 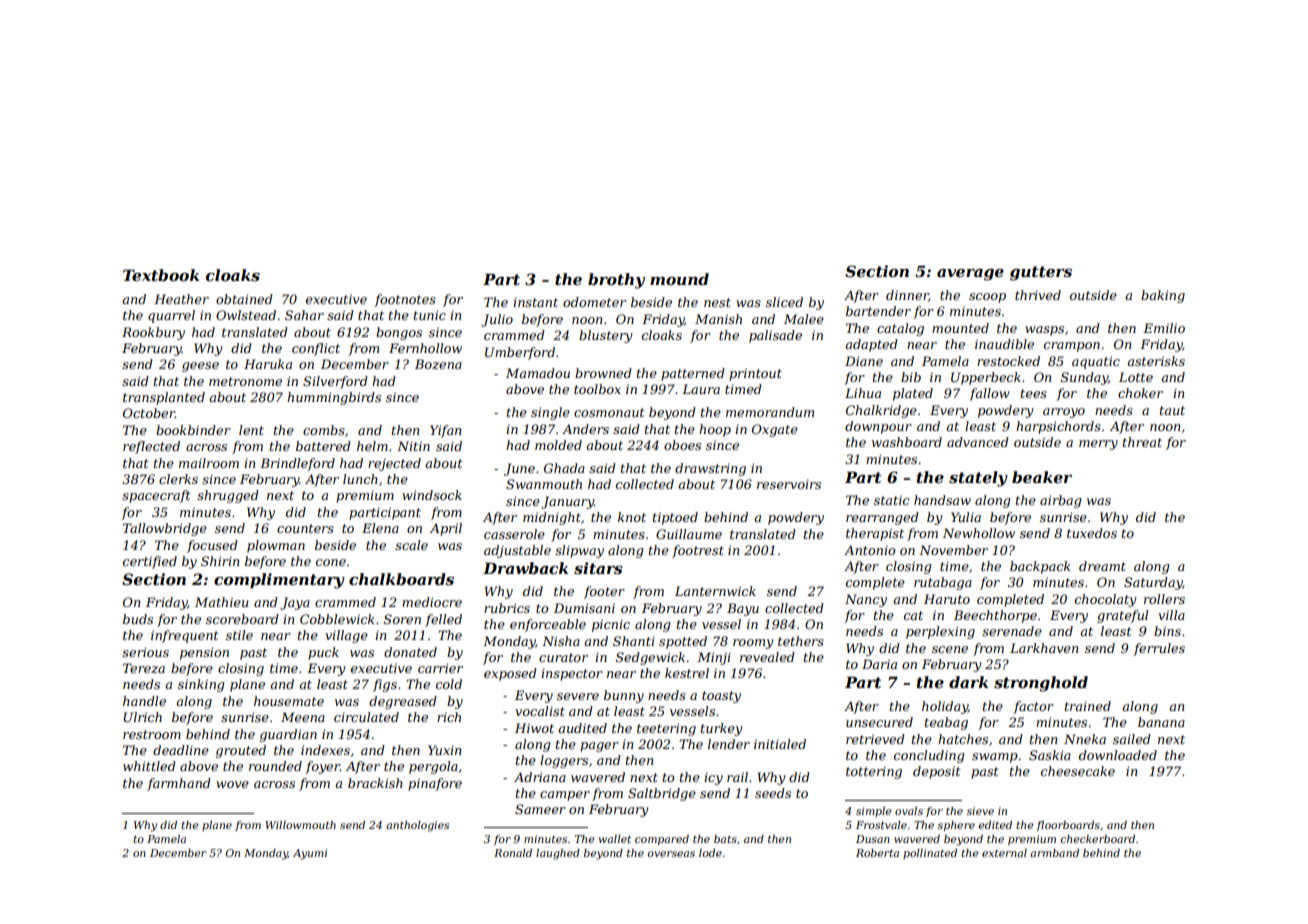 I want to click on trained, so click(x=1088, y=706).
